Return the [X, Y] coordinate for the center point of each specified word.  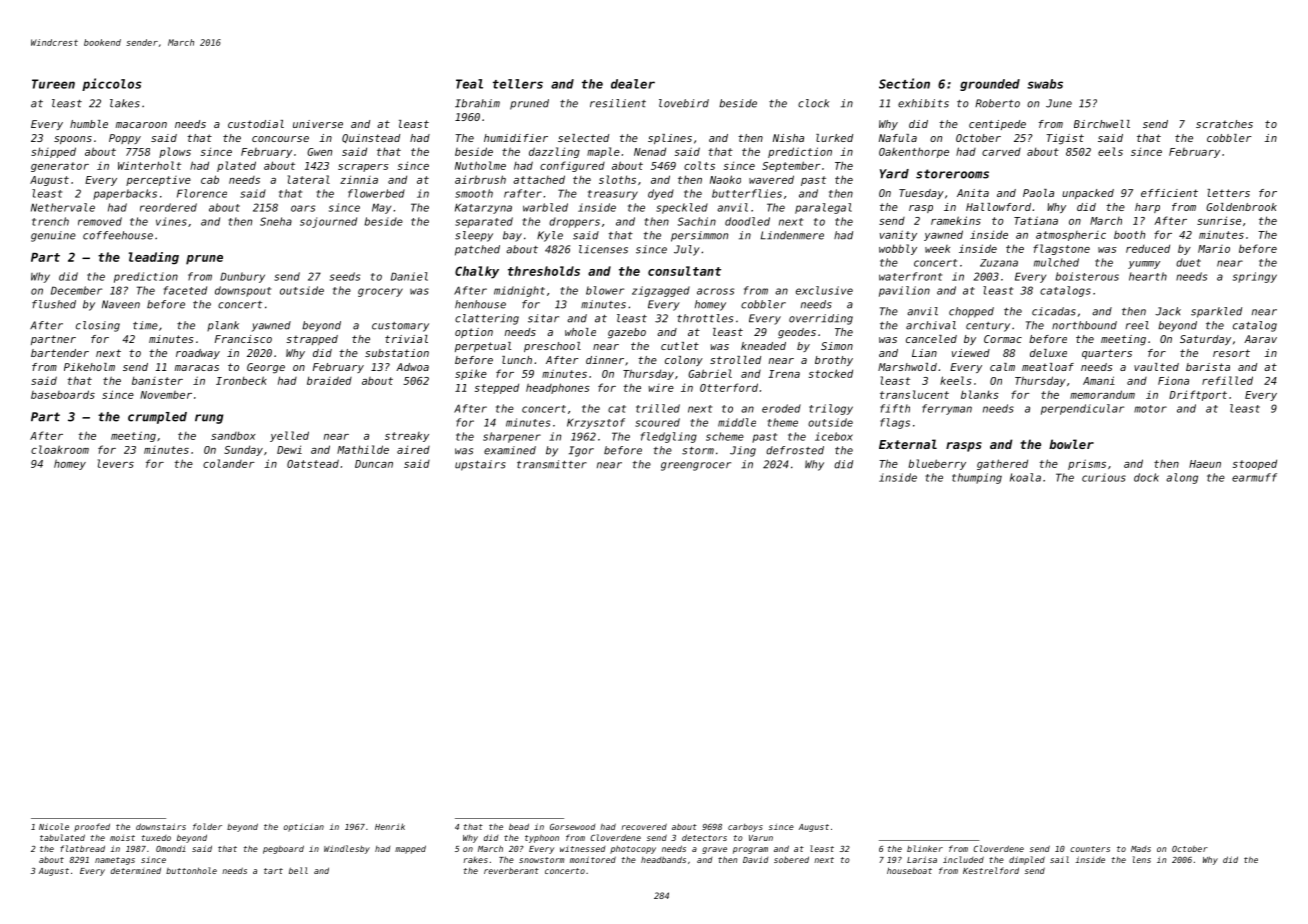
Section [904, 83]
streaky [407, 437]
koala [1025, 477]
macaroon [141, 125]
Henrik [390, 826]
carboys [745, 828]
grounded [990, 85]
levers [116, 463]
